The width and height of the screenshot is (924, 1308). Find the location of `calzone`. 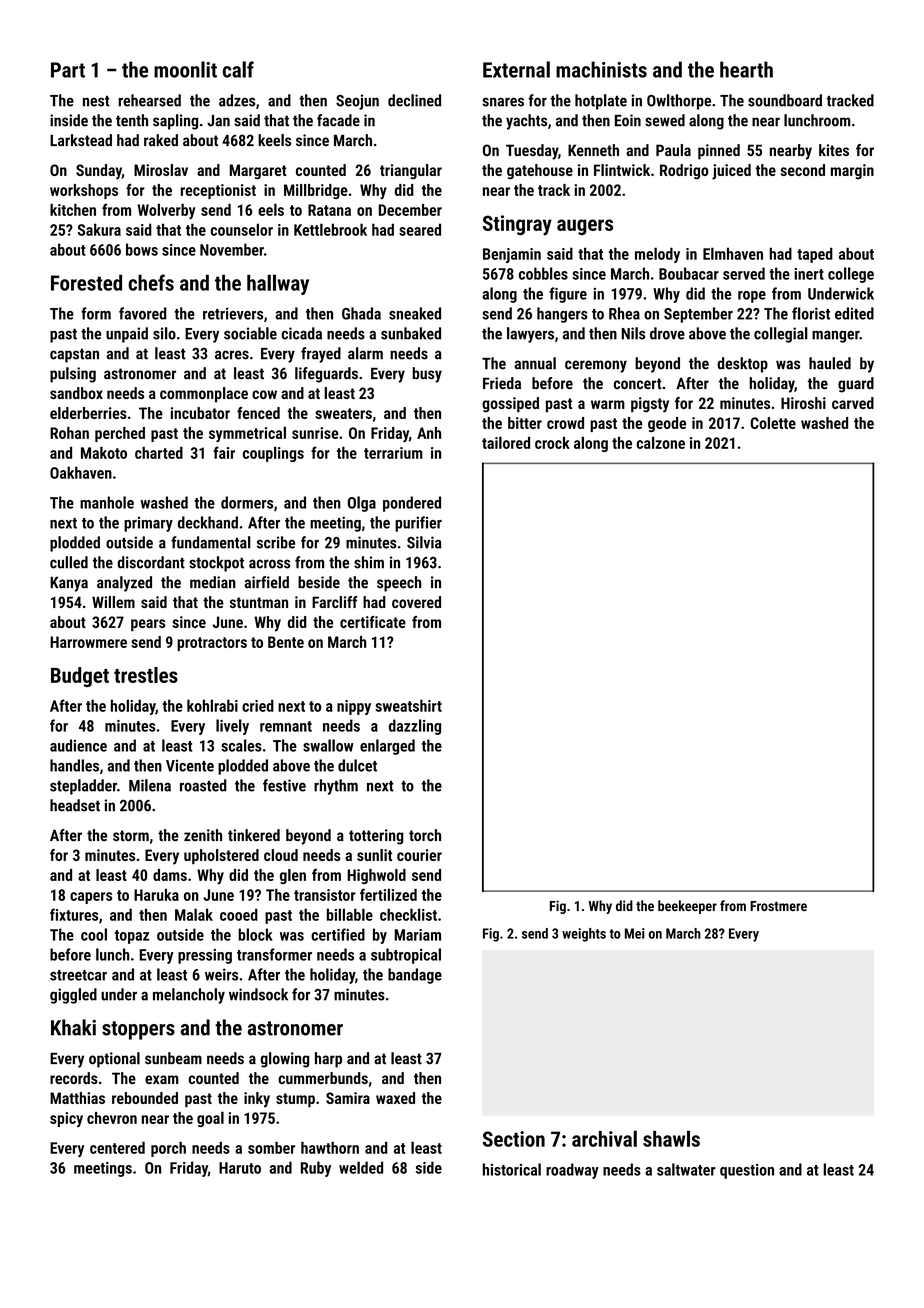

calzone is located at coordinates (661, 442).
